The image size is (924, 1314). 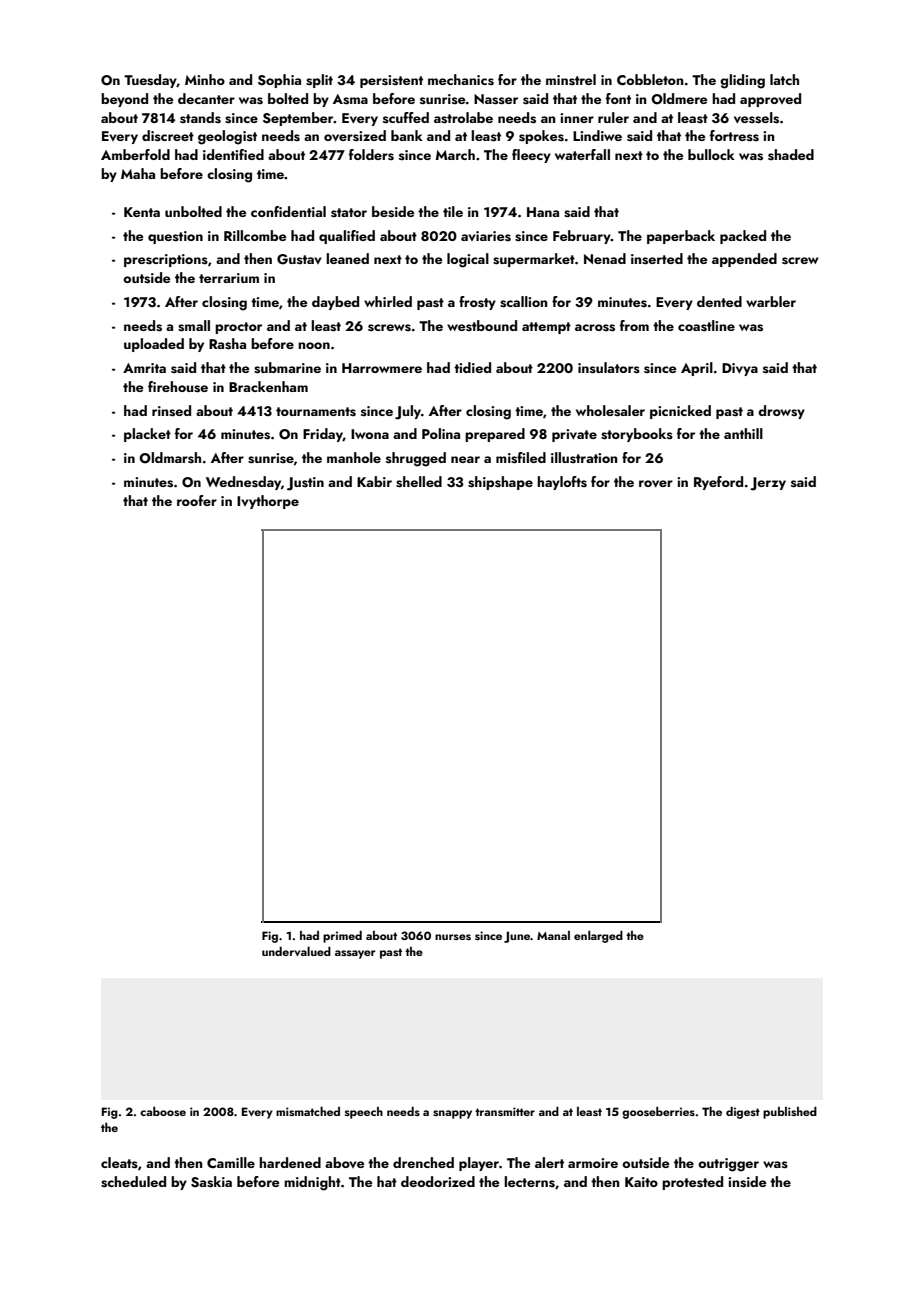 What do you see at coordinates (571, 80) in the image?
I see `minstrel` at bounding box center [571, 80].
